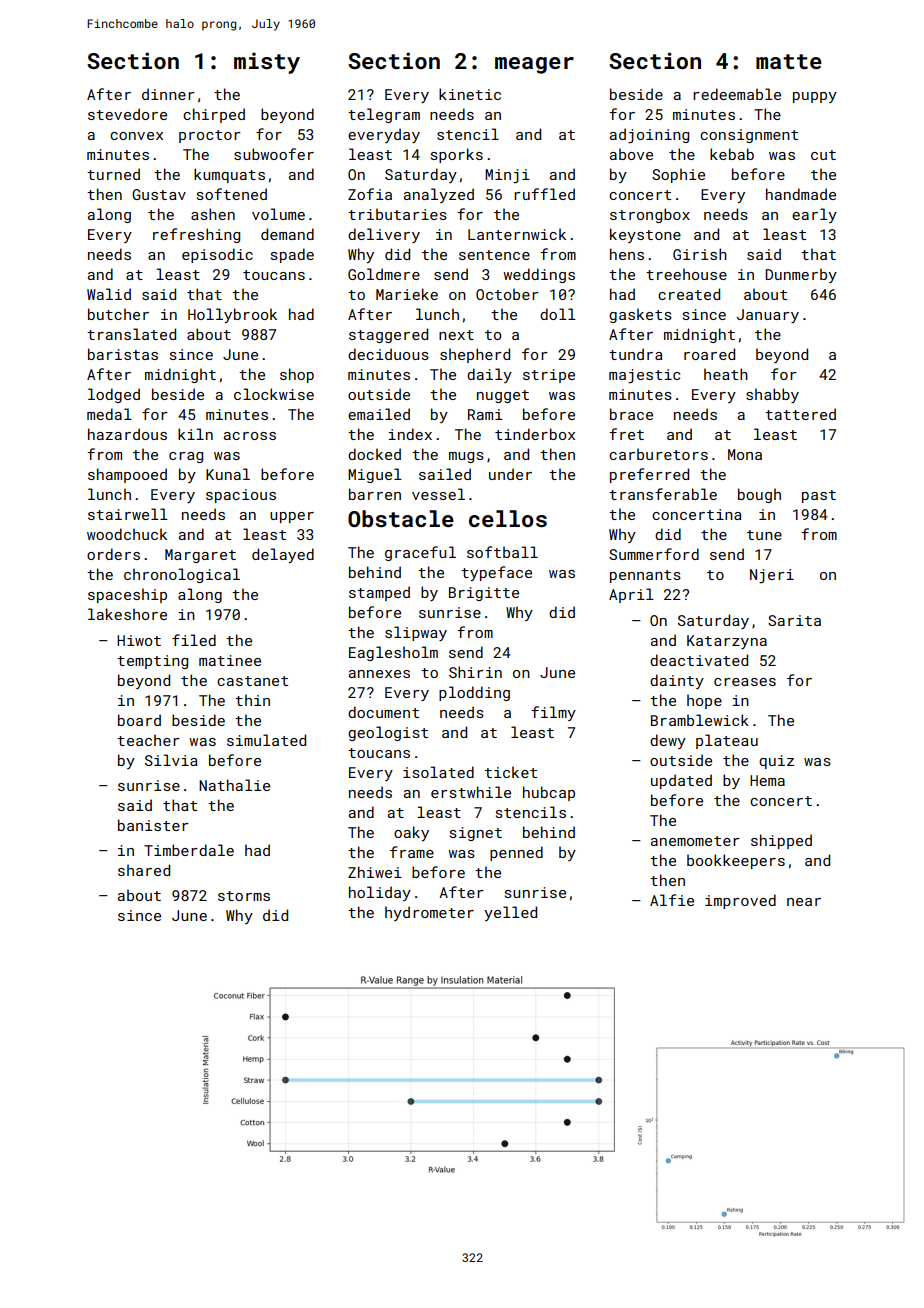 The height and width of the screenshot is (1308, 924). I want to click on slipway, so click(416, 633).
